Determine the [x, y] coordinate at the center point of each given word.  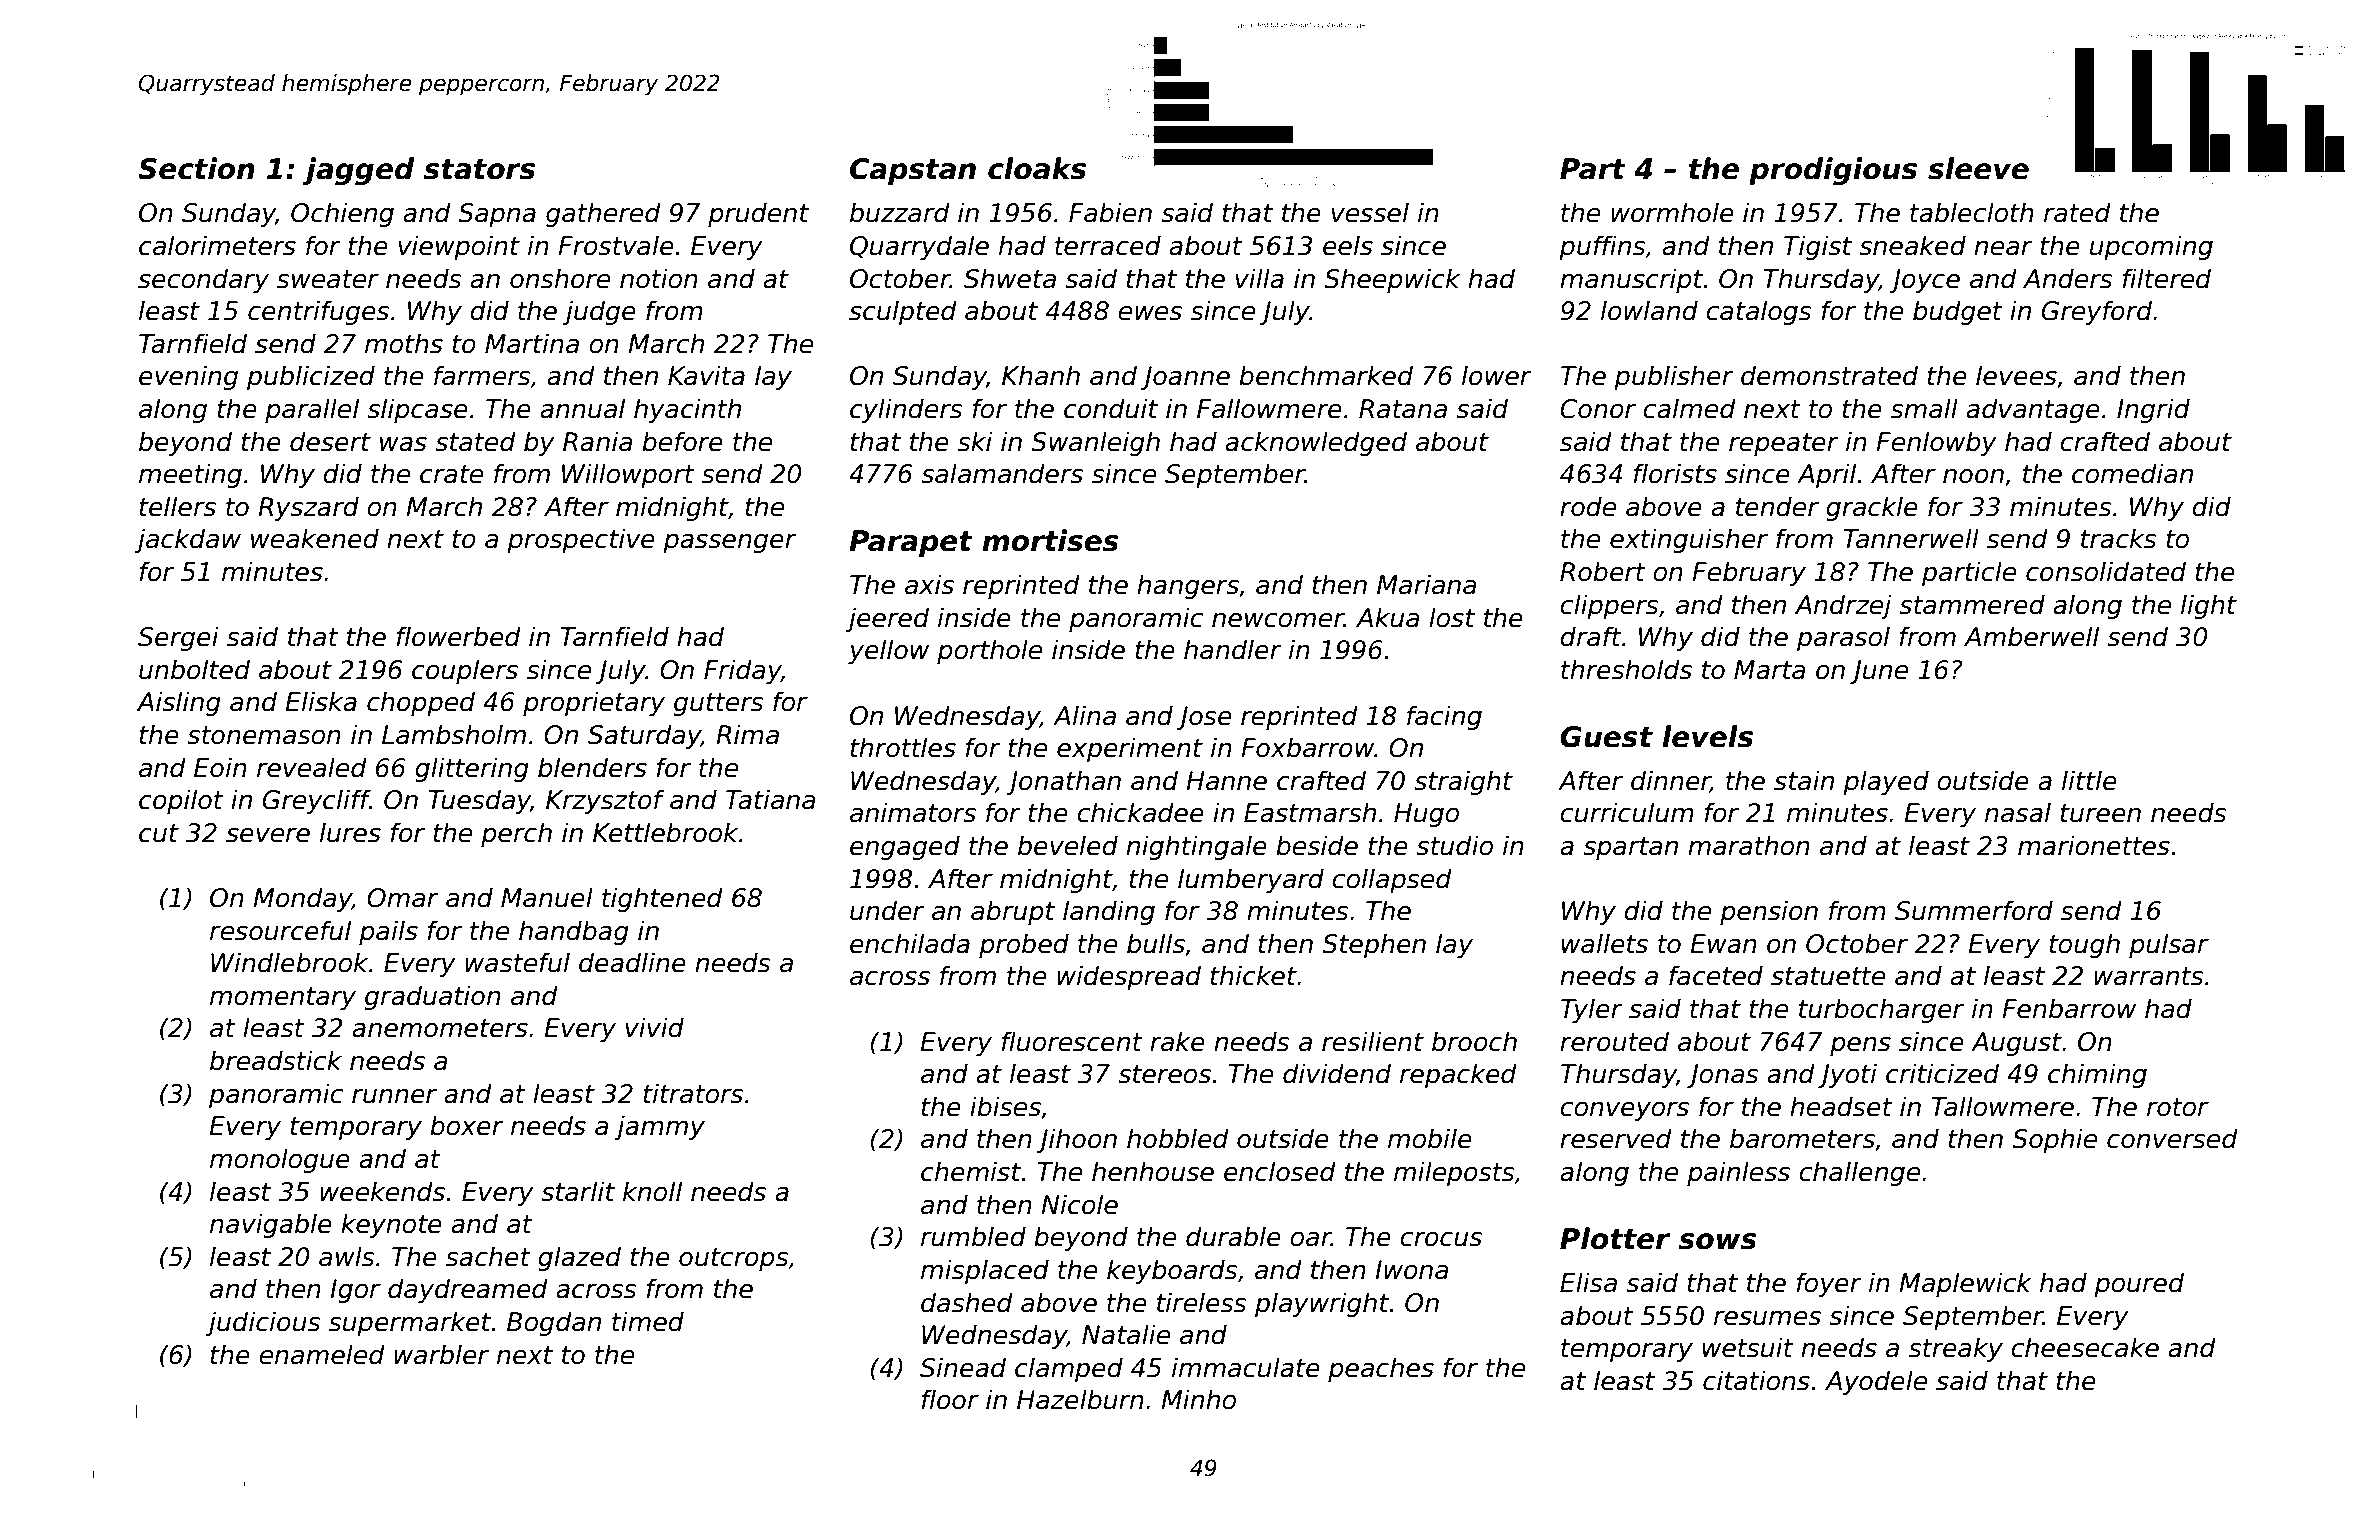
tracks [2119, 538]
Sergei [178, 638]
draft [1591, 636]
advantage [2033, 410]
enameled [322, 1354]
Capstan [913, 171]
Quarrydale [919, 247]
